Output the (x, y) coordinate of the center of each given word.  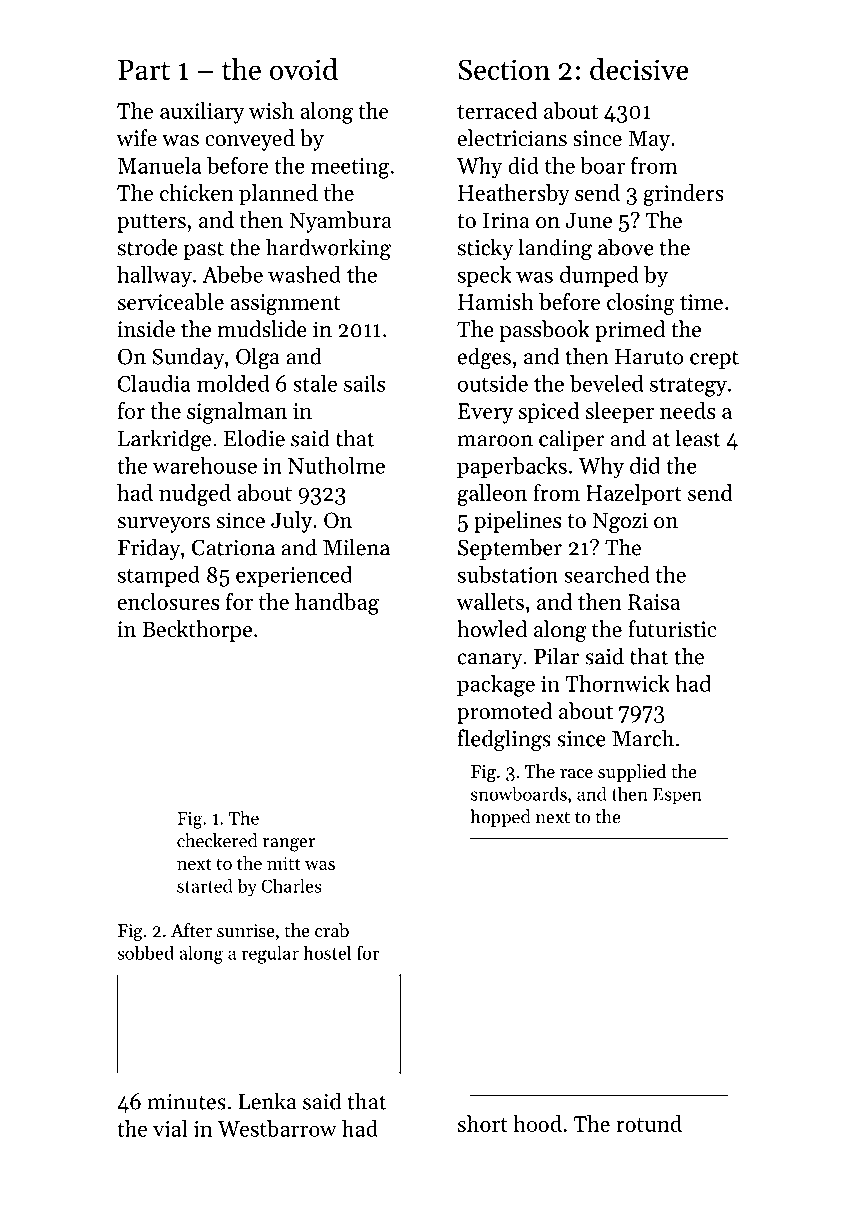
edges (484, 358)
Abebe (233, 274)
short (483, 1123)
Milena (356, 547)
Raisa (654, 602)
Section (504, 69)
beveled (606, 383)
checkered (217, 840)
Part (144, 70)
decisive (639, 69)
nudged (195, 495)
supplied (632, 773)
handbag (337, 604)
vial (170, 1128)
